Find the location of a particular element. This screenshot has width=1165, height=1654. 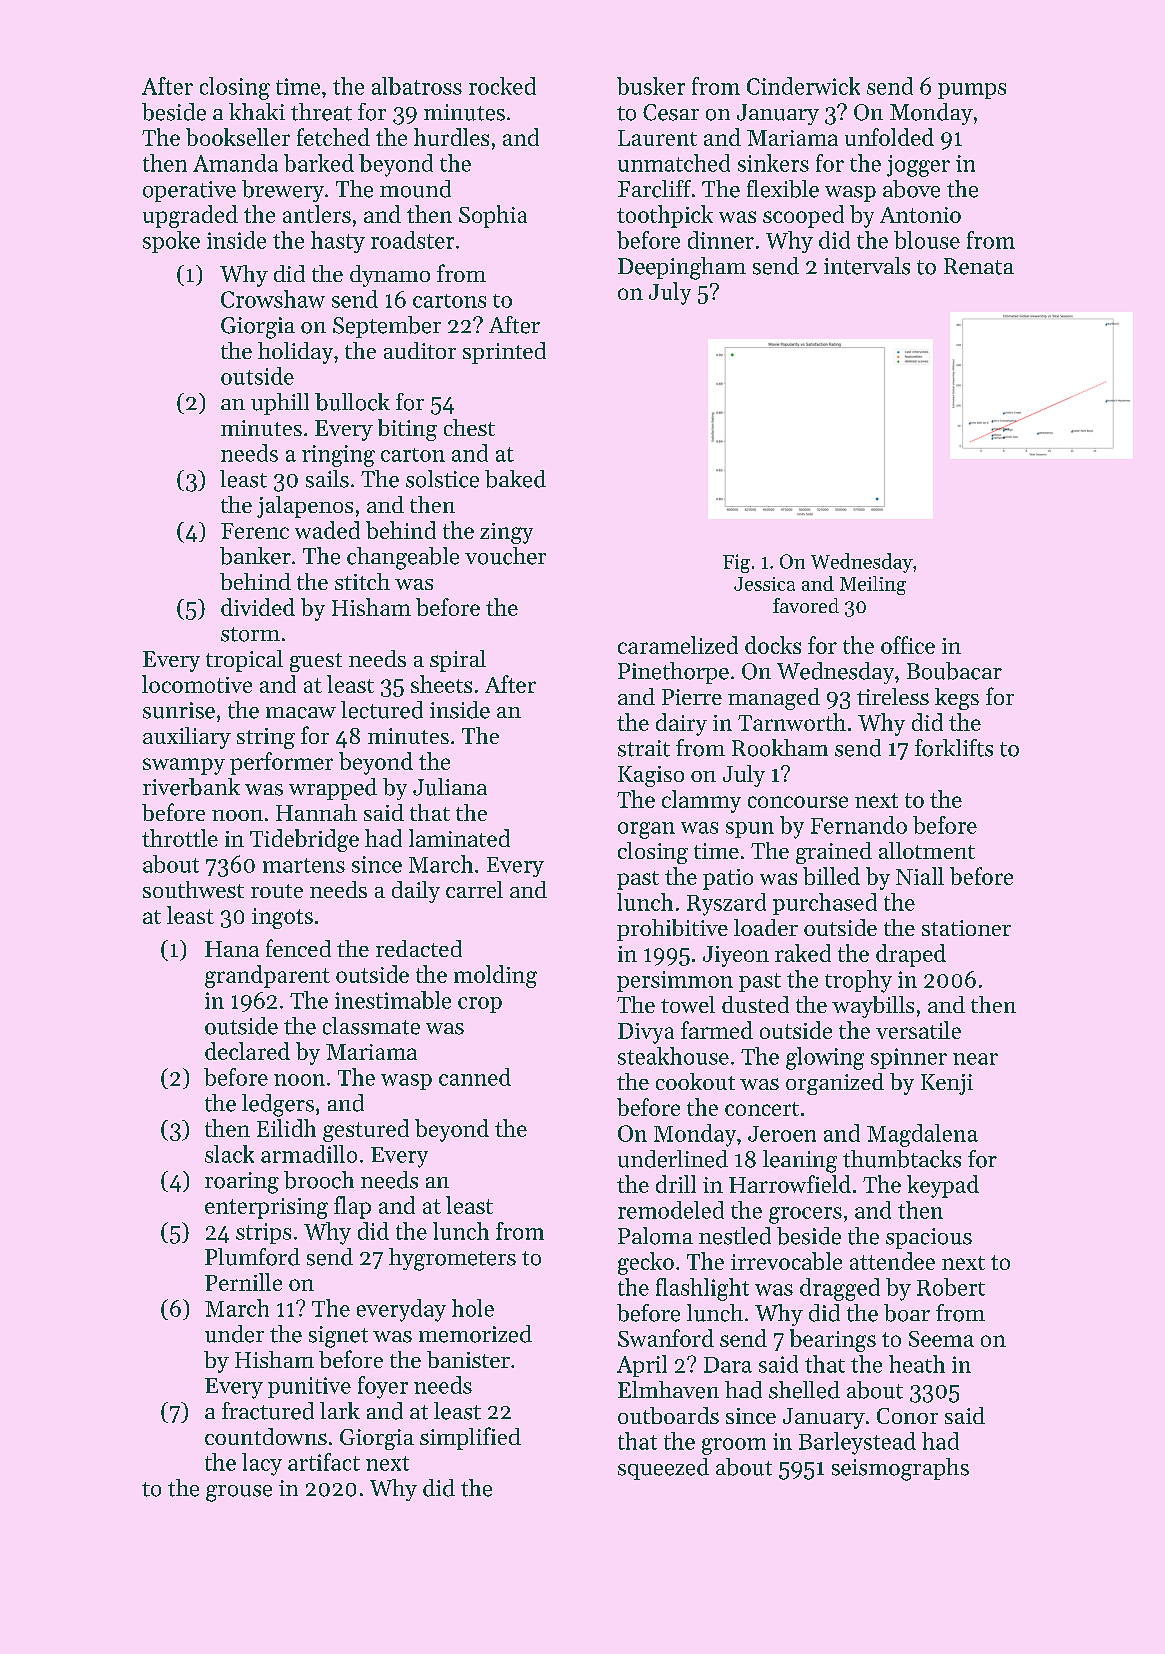

simplified is located at coordinates (470, 1438).
